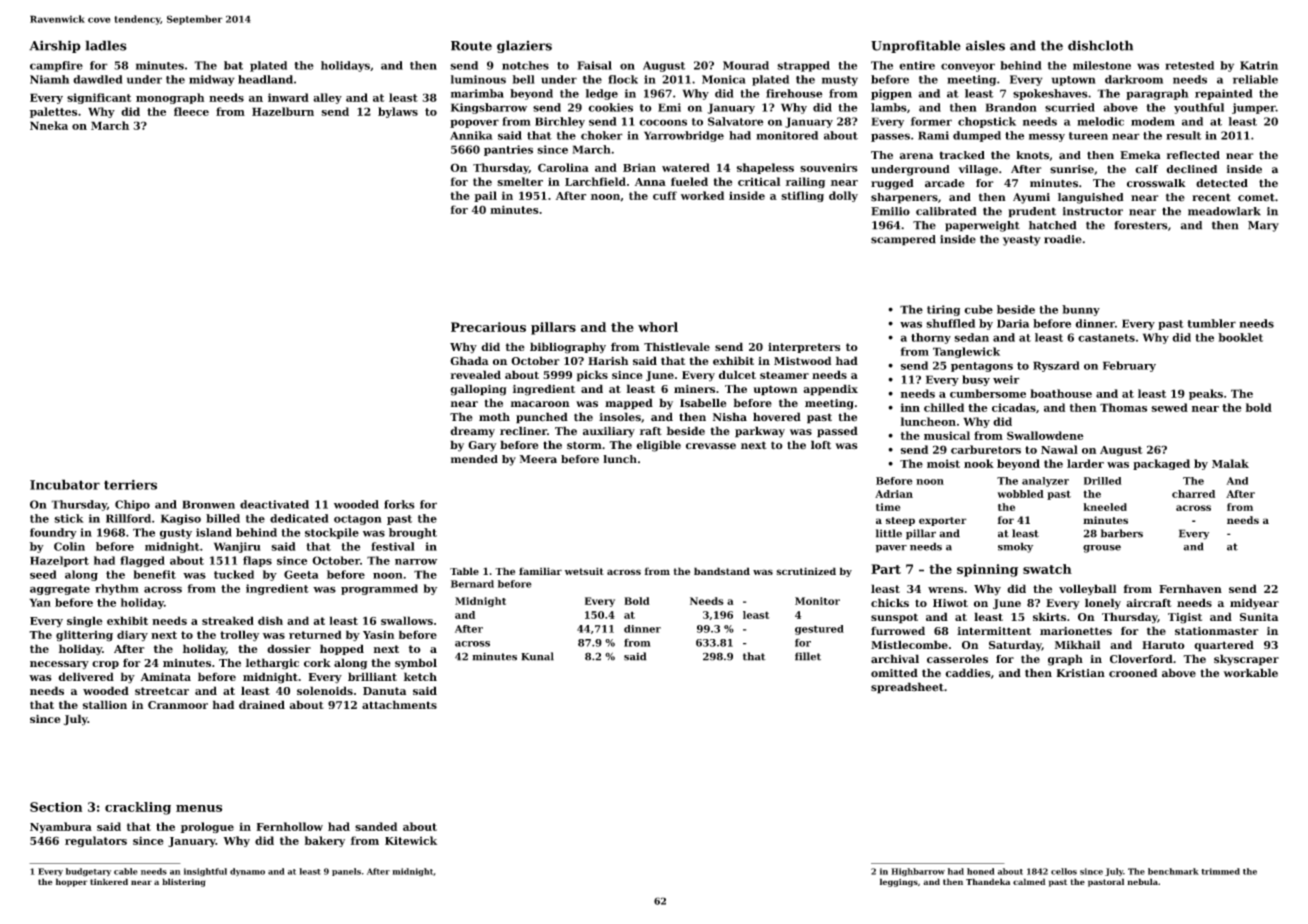 This screenshot has height=924, width=1308. What do you see at coordinates (299, 518) in the screenshot?
I see `dedicated` at bounding box center [299, 518].
